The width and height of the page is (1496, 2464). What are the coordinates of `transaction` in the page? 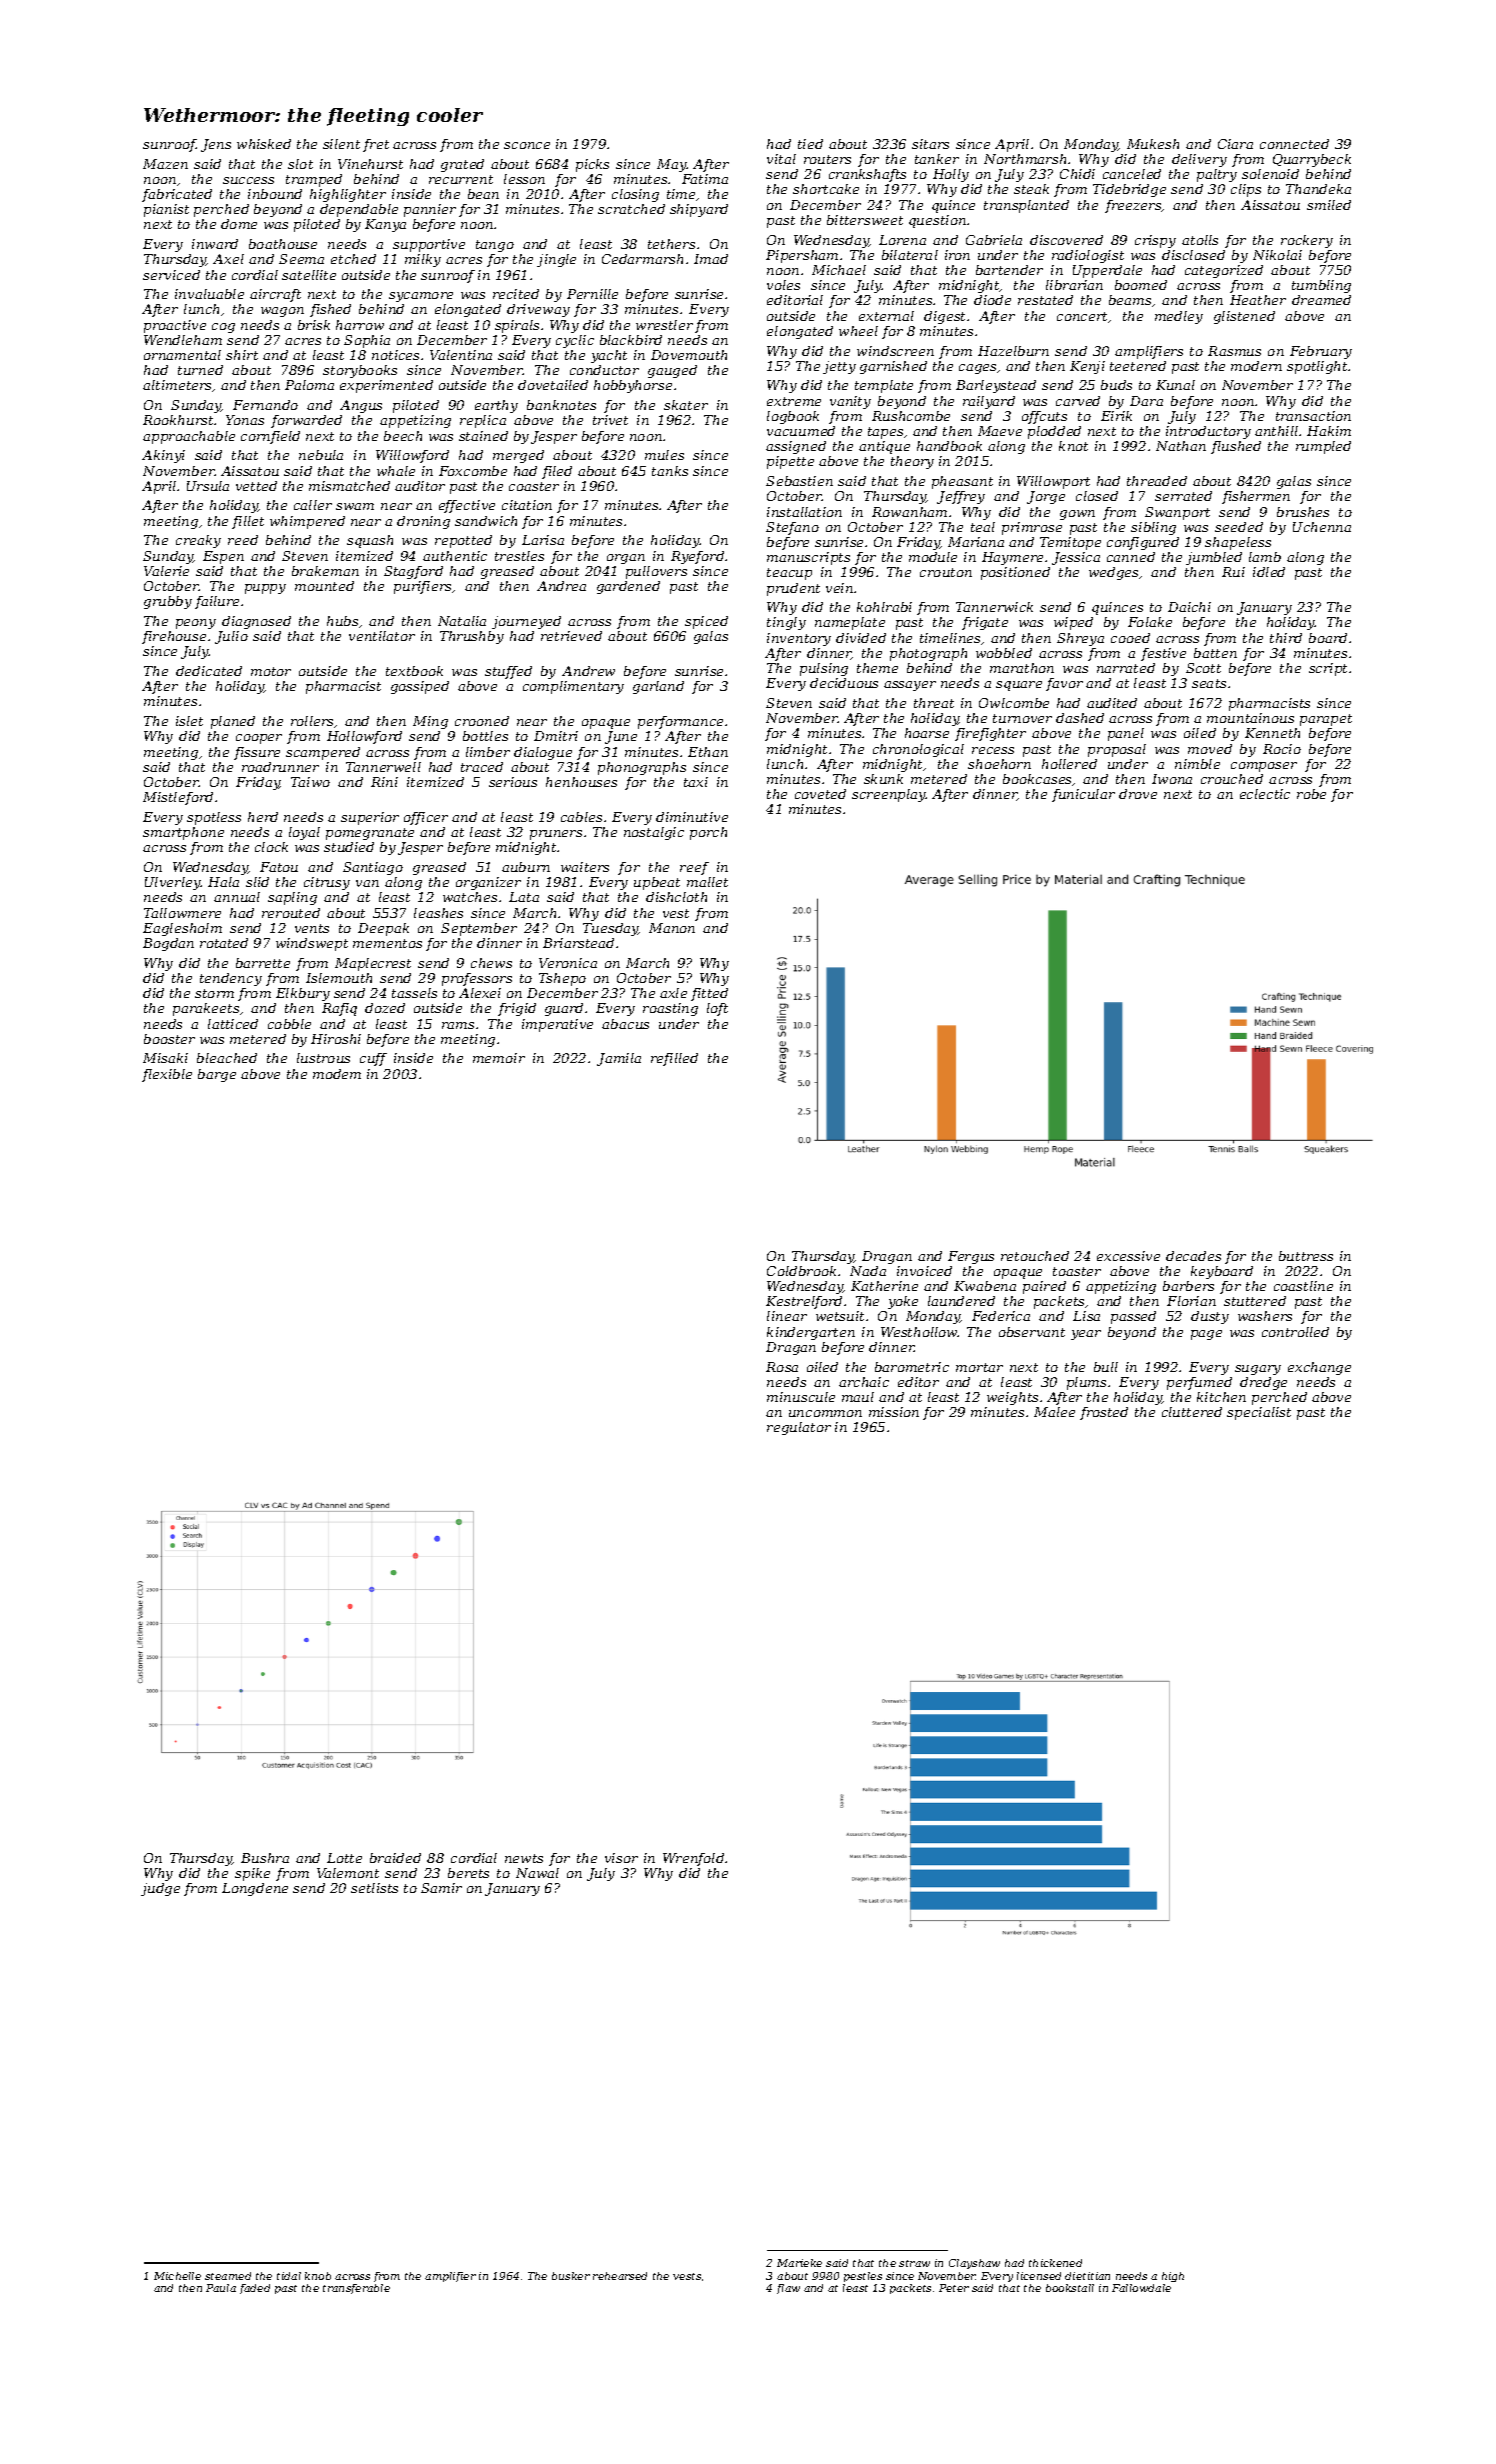 It's located at (1313, 416).
